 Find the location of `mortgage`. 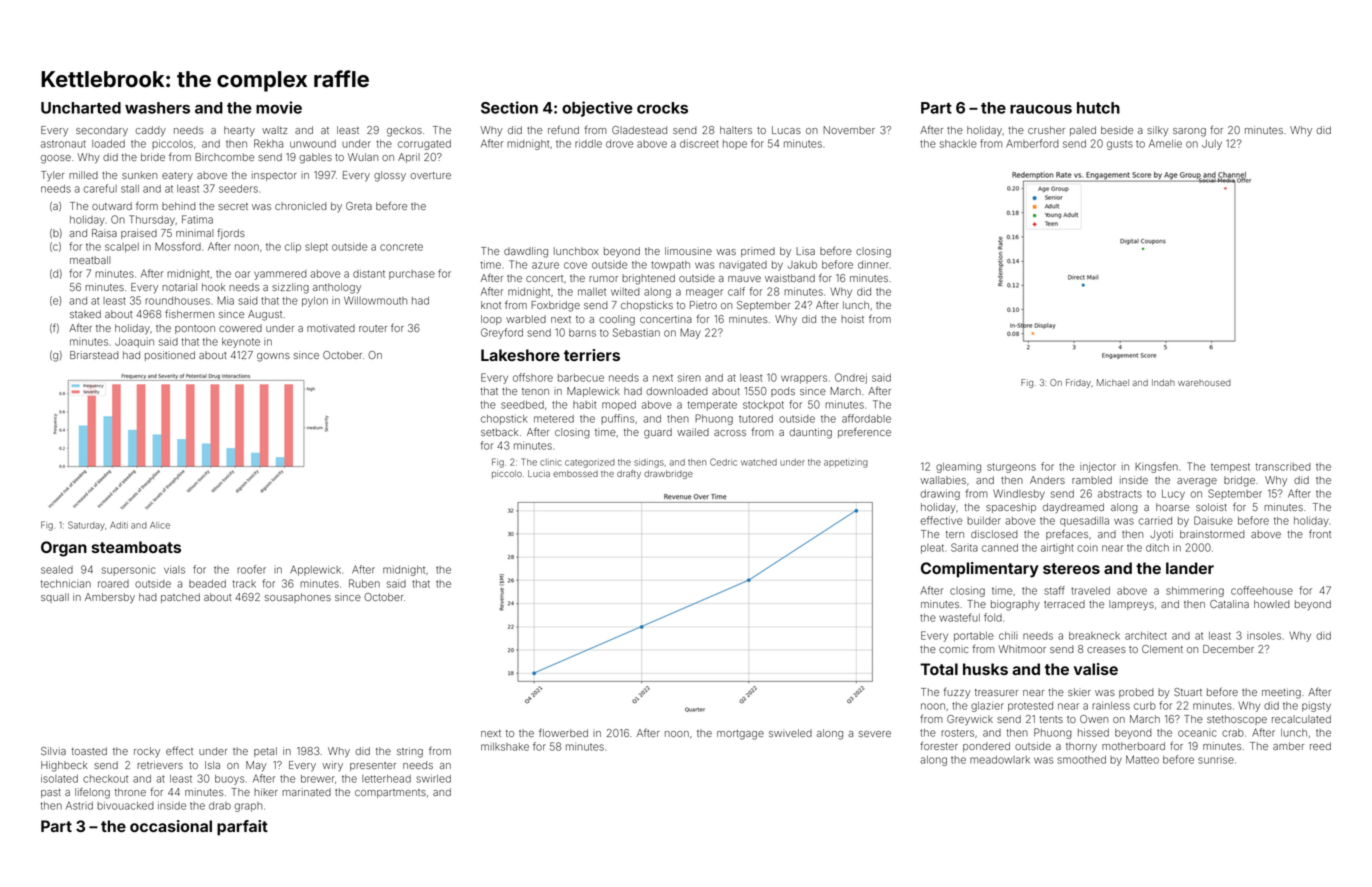

mortgage is located at coordinates (740, 735).
